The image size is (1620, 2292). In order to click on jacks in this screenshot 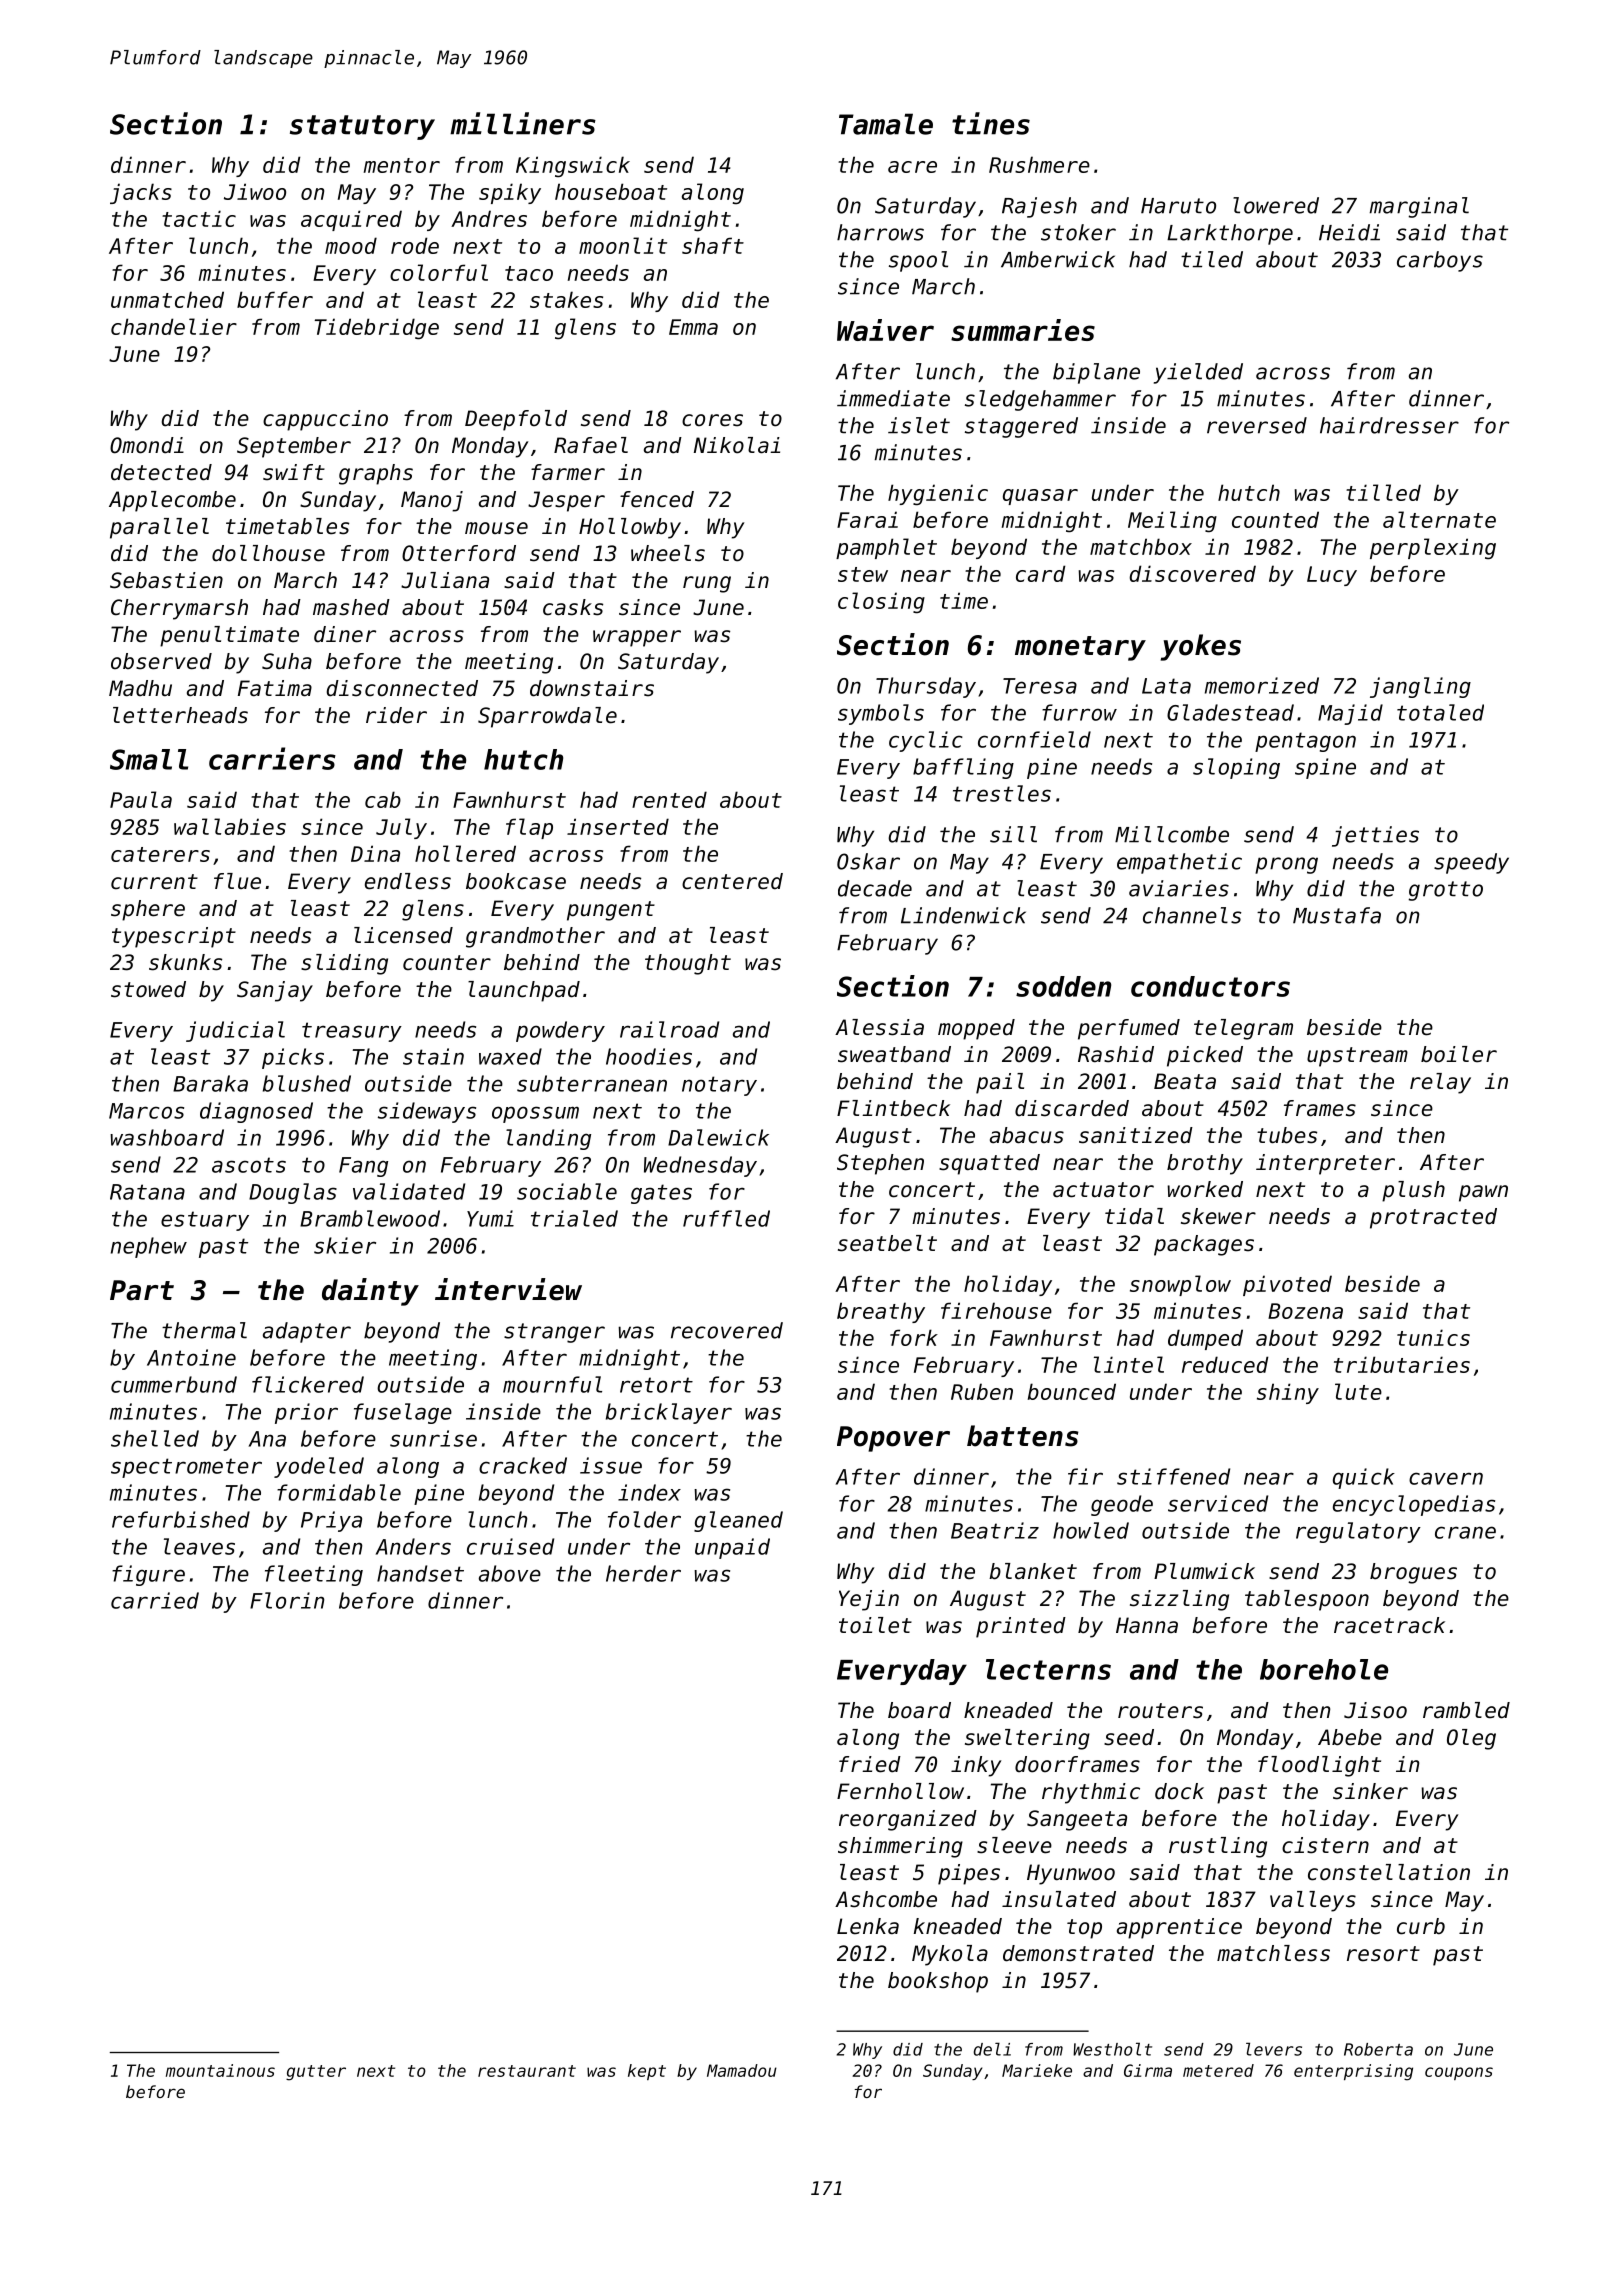, I will do `click(141, 193)`.
